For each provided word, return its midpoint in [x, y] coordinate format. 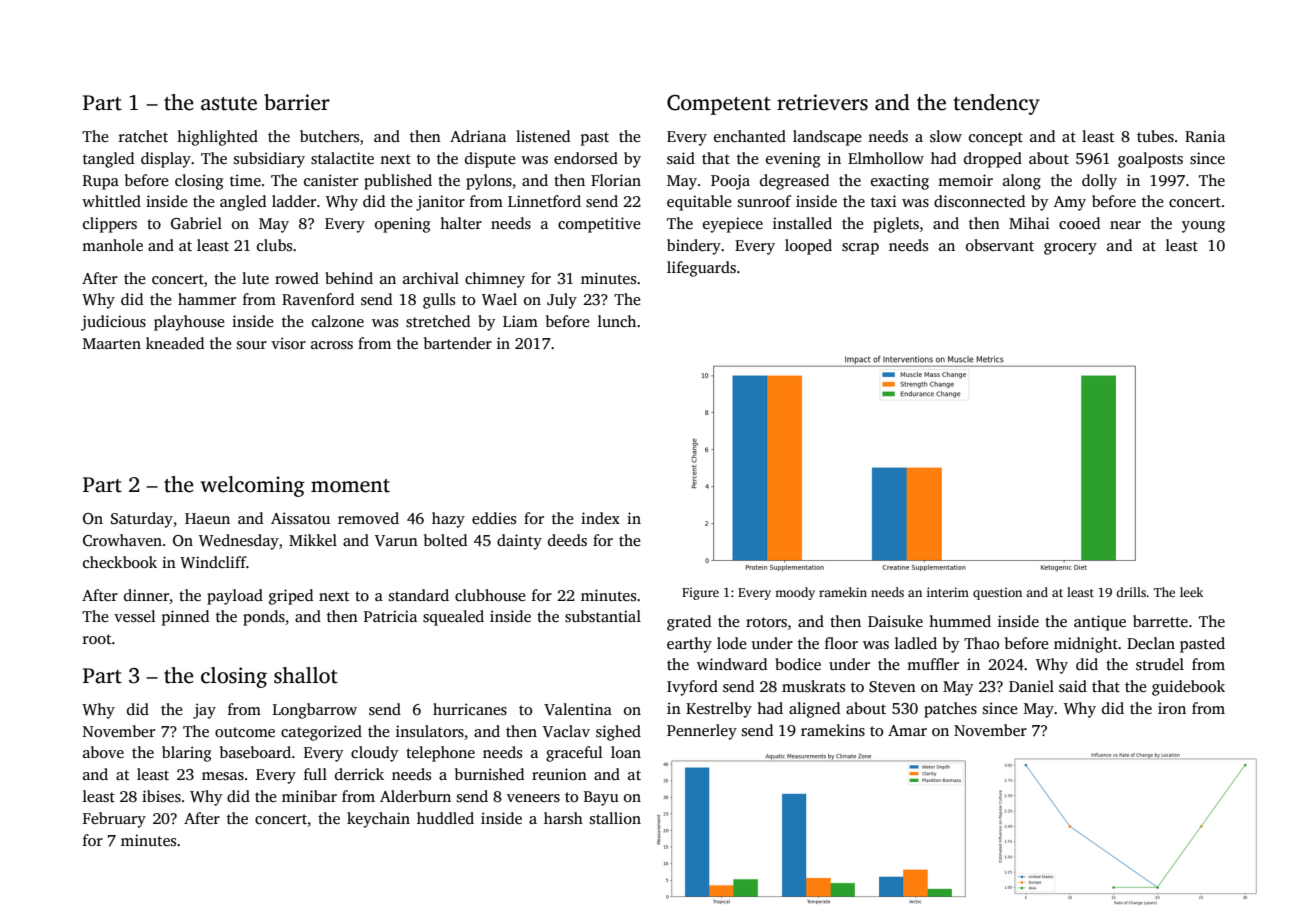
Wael [499, 299]
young [1203, 227]
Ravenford [318, 299]
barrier [297, 102]
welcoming [252, 486]
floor [841, 643]
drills [1131, 592]
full [315, 774]
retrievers [822, 102]
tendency [997, 104]
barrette [1160, 621]
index [600, 518]
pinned [185, 618]
